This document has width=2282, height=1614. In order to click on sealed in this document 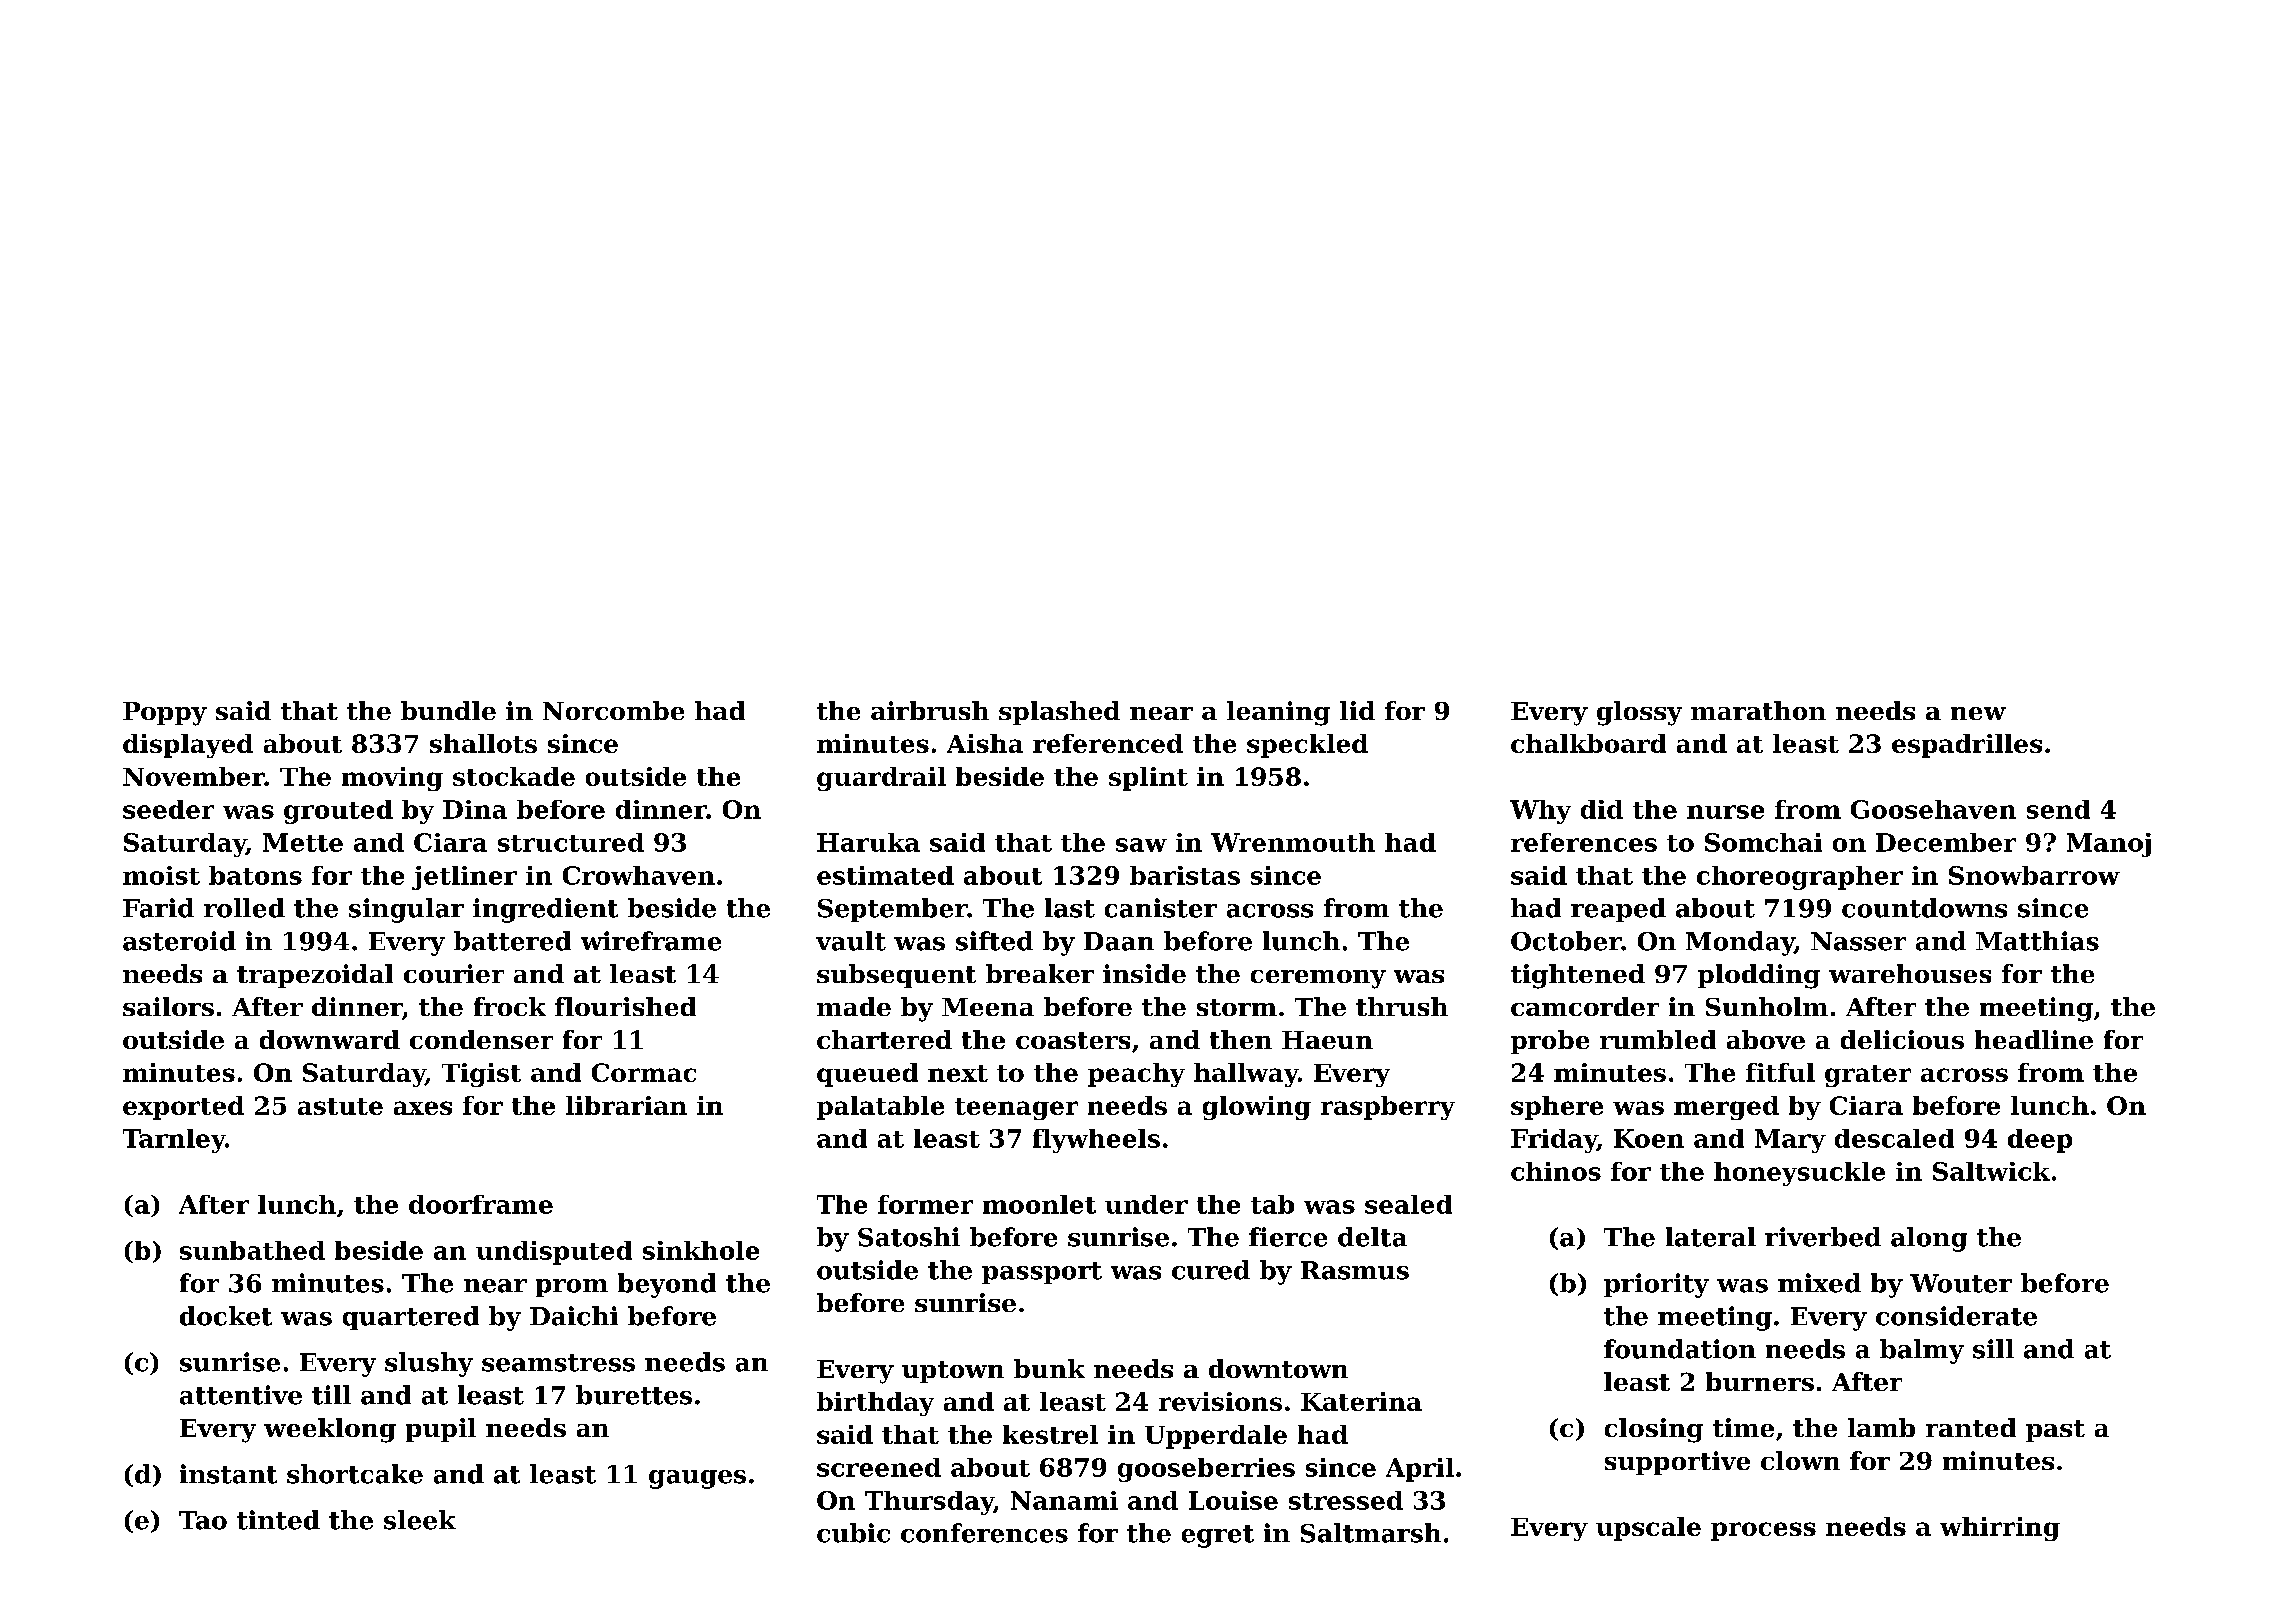, I will do `click(1408, 1204)`.
